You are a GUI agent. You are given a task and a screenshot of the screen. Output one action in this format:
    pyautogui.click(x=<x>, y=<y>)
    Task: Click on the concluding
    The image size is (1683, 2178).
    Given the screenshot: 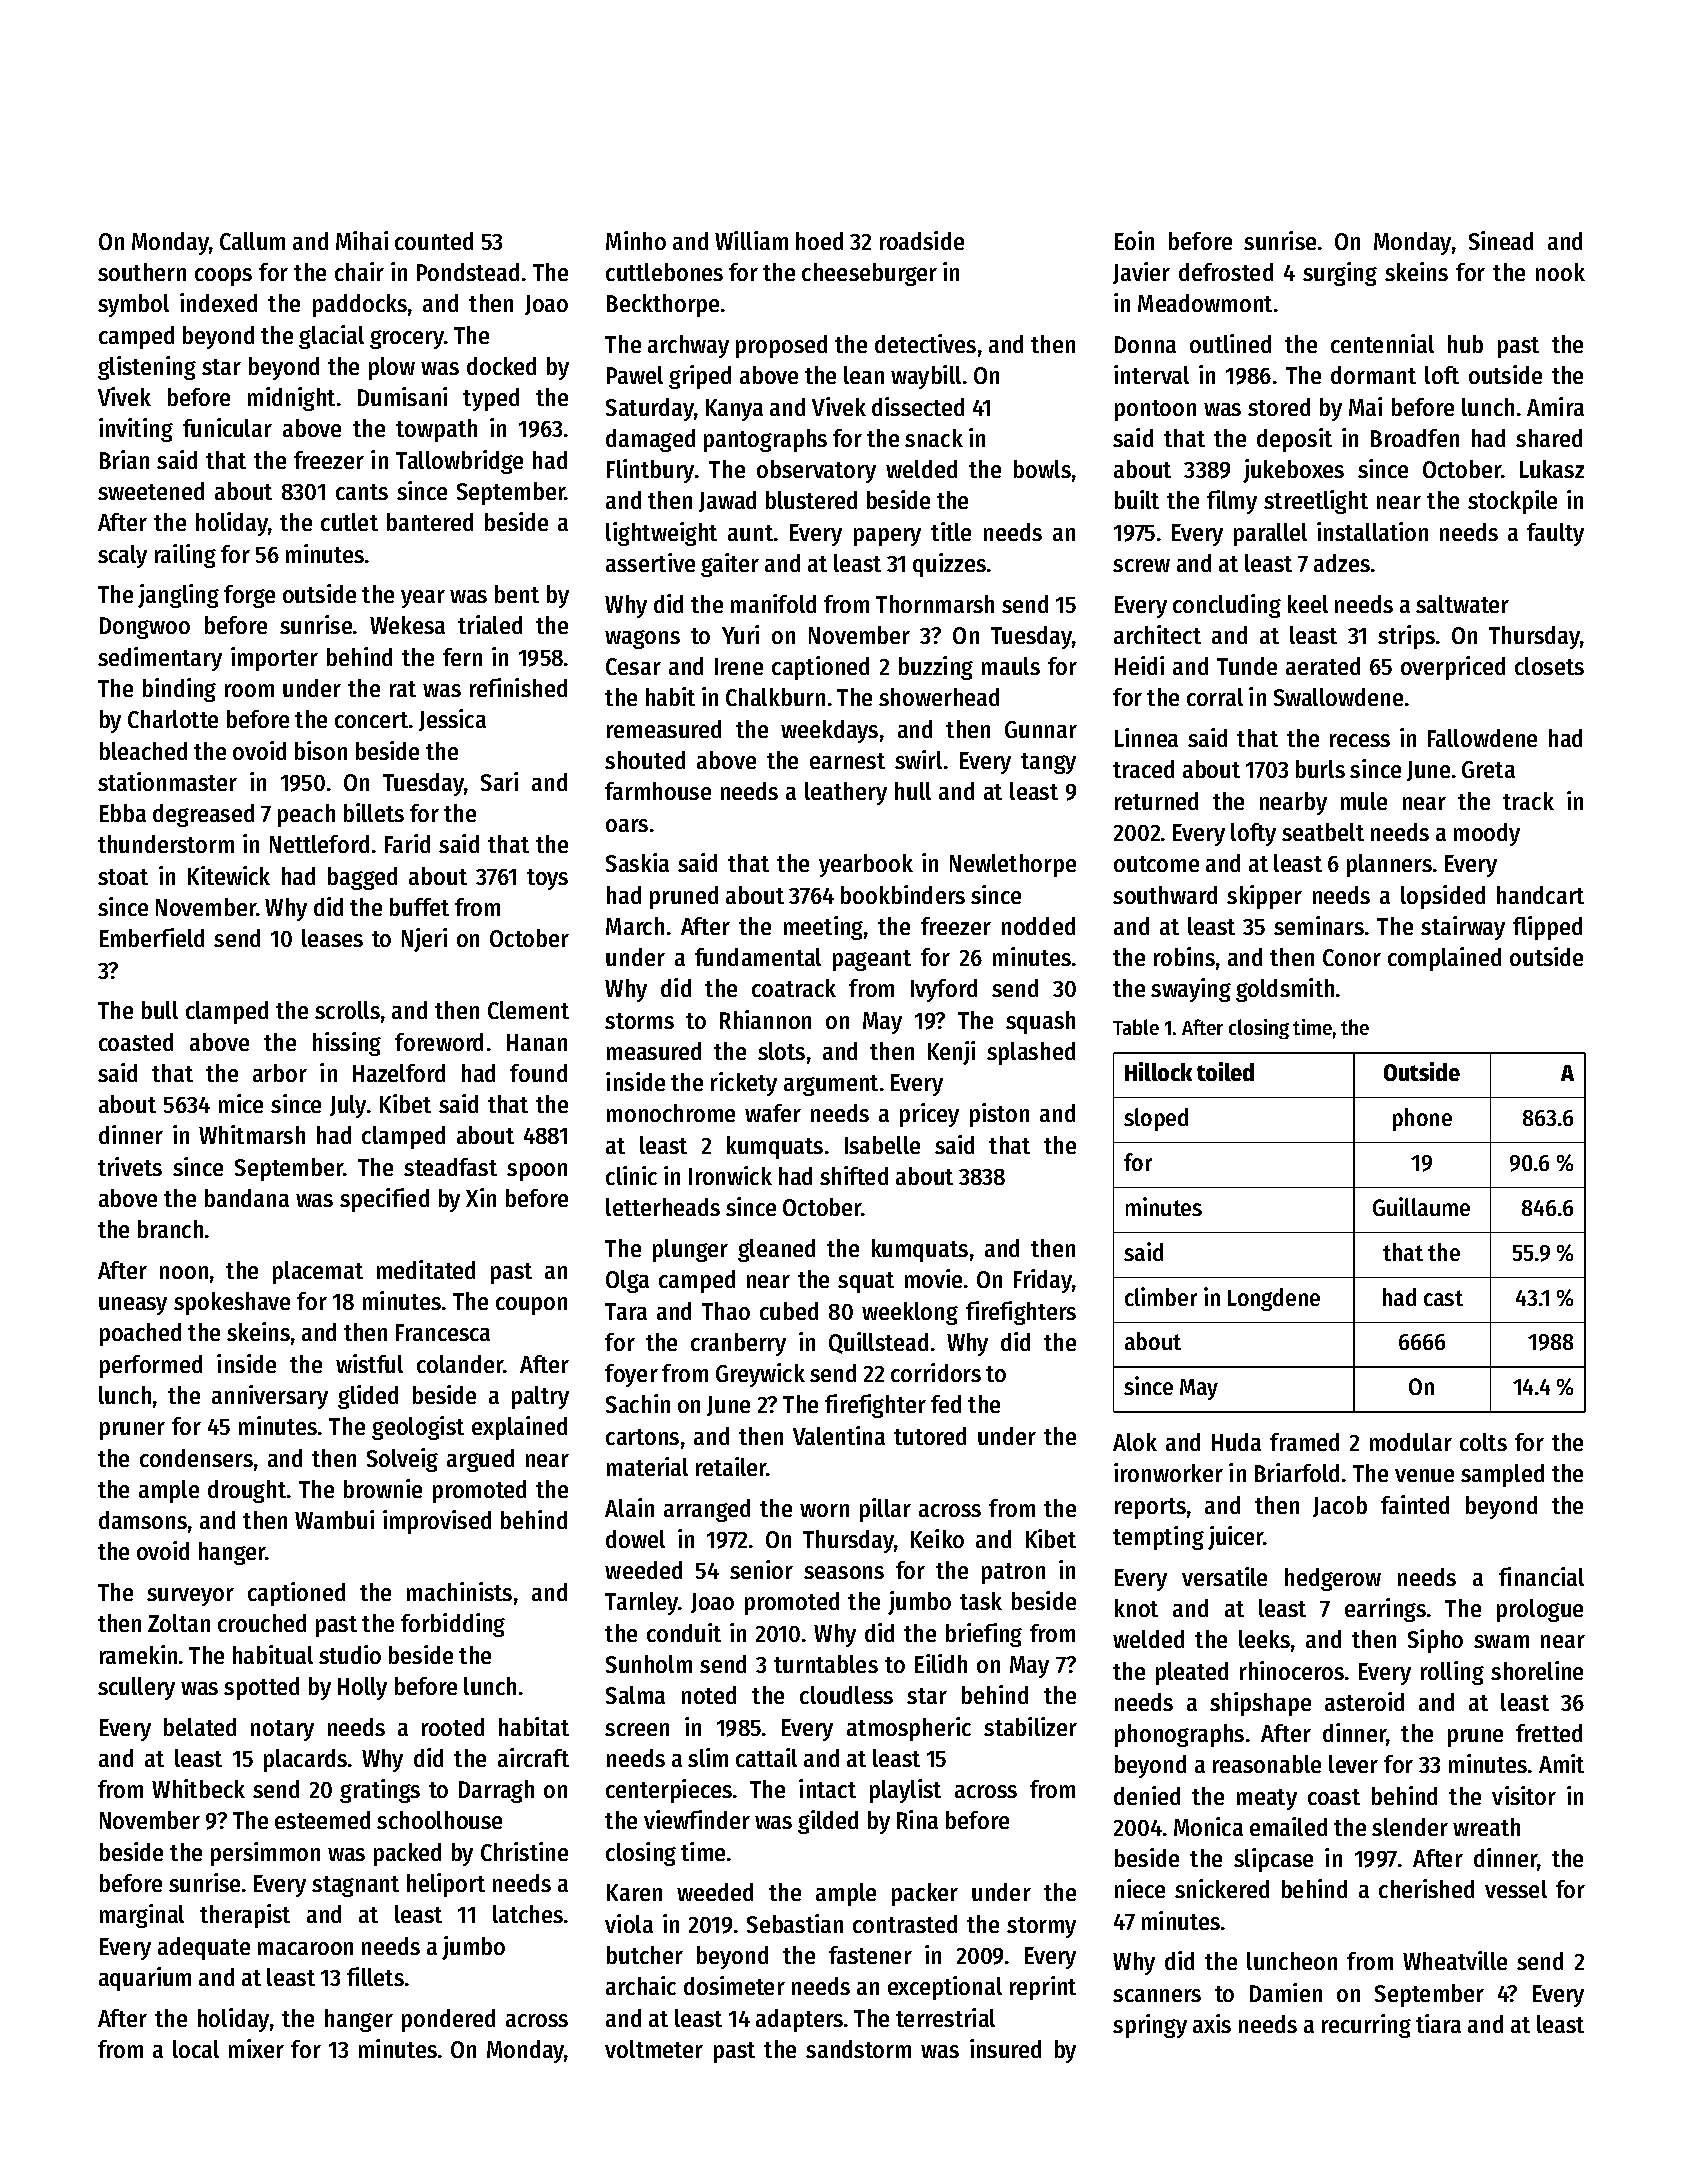 What is the action you would take?
    pyautogui.click(x=1227, y=606)
